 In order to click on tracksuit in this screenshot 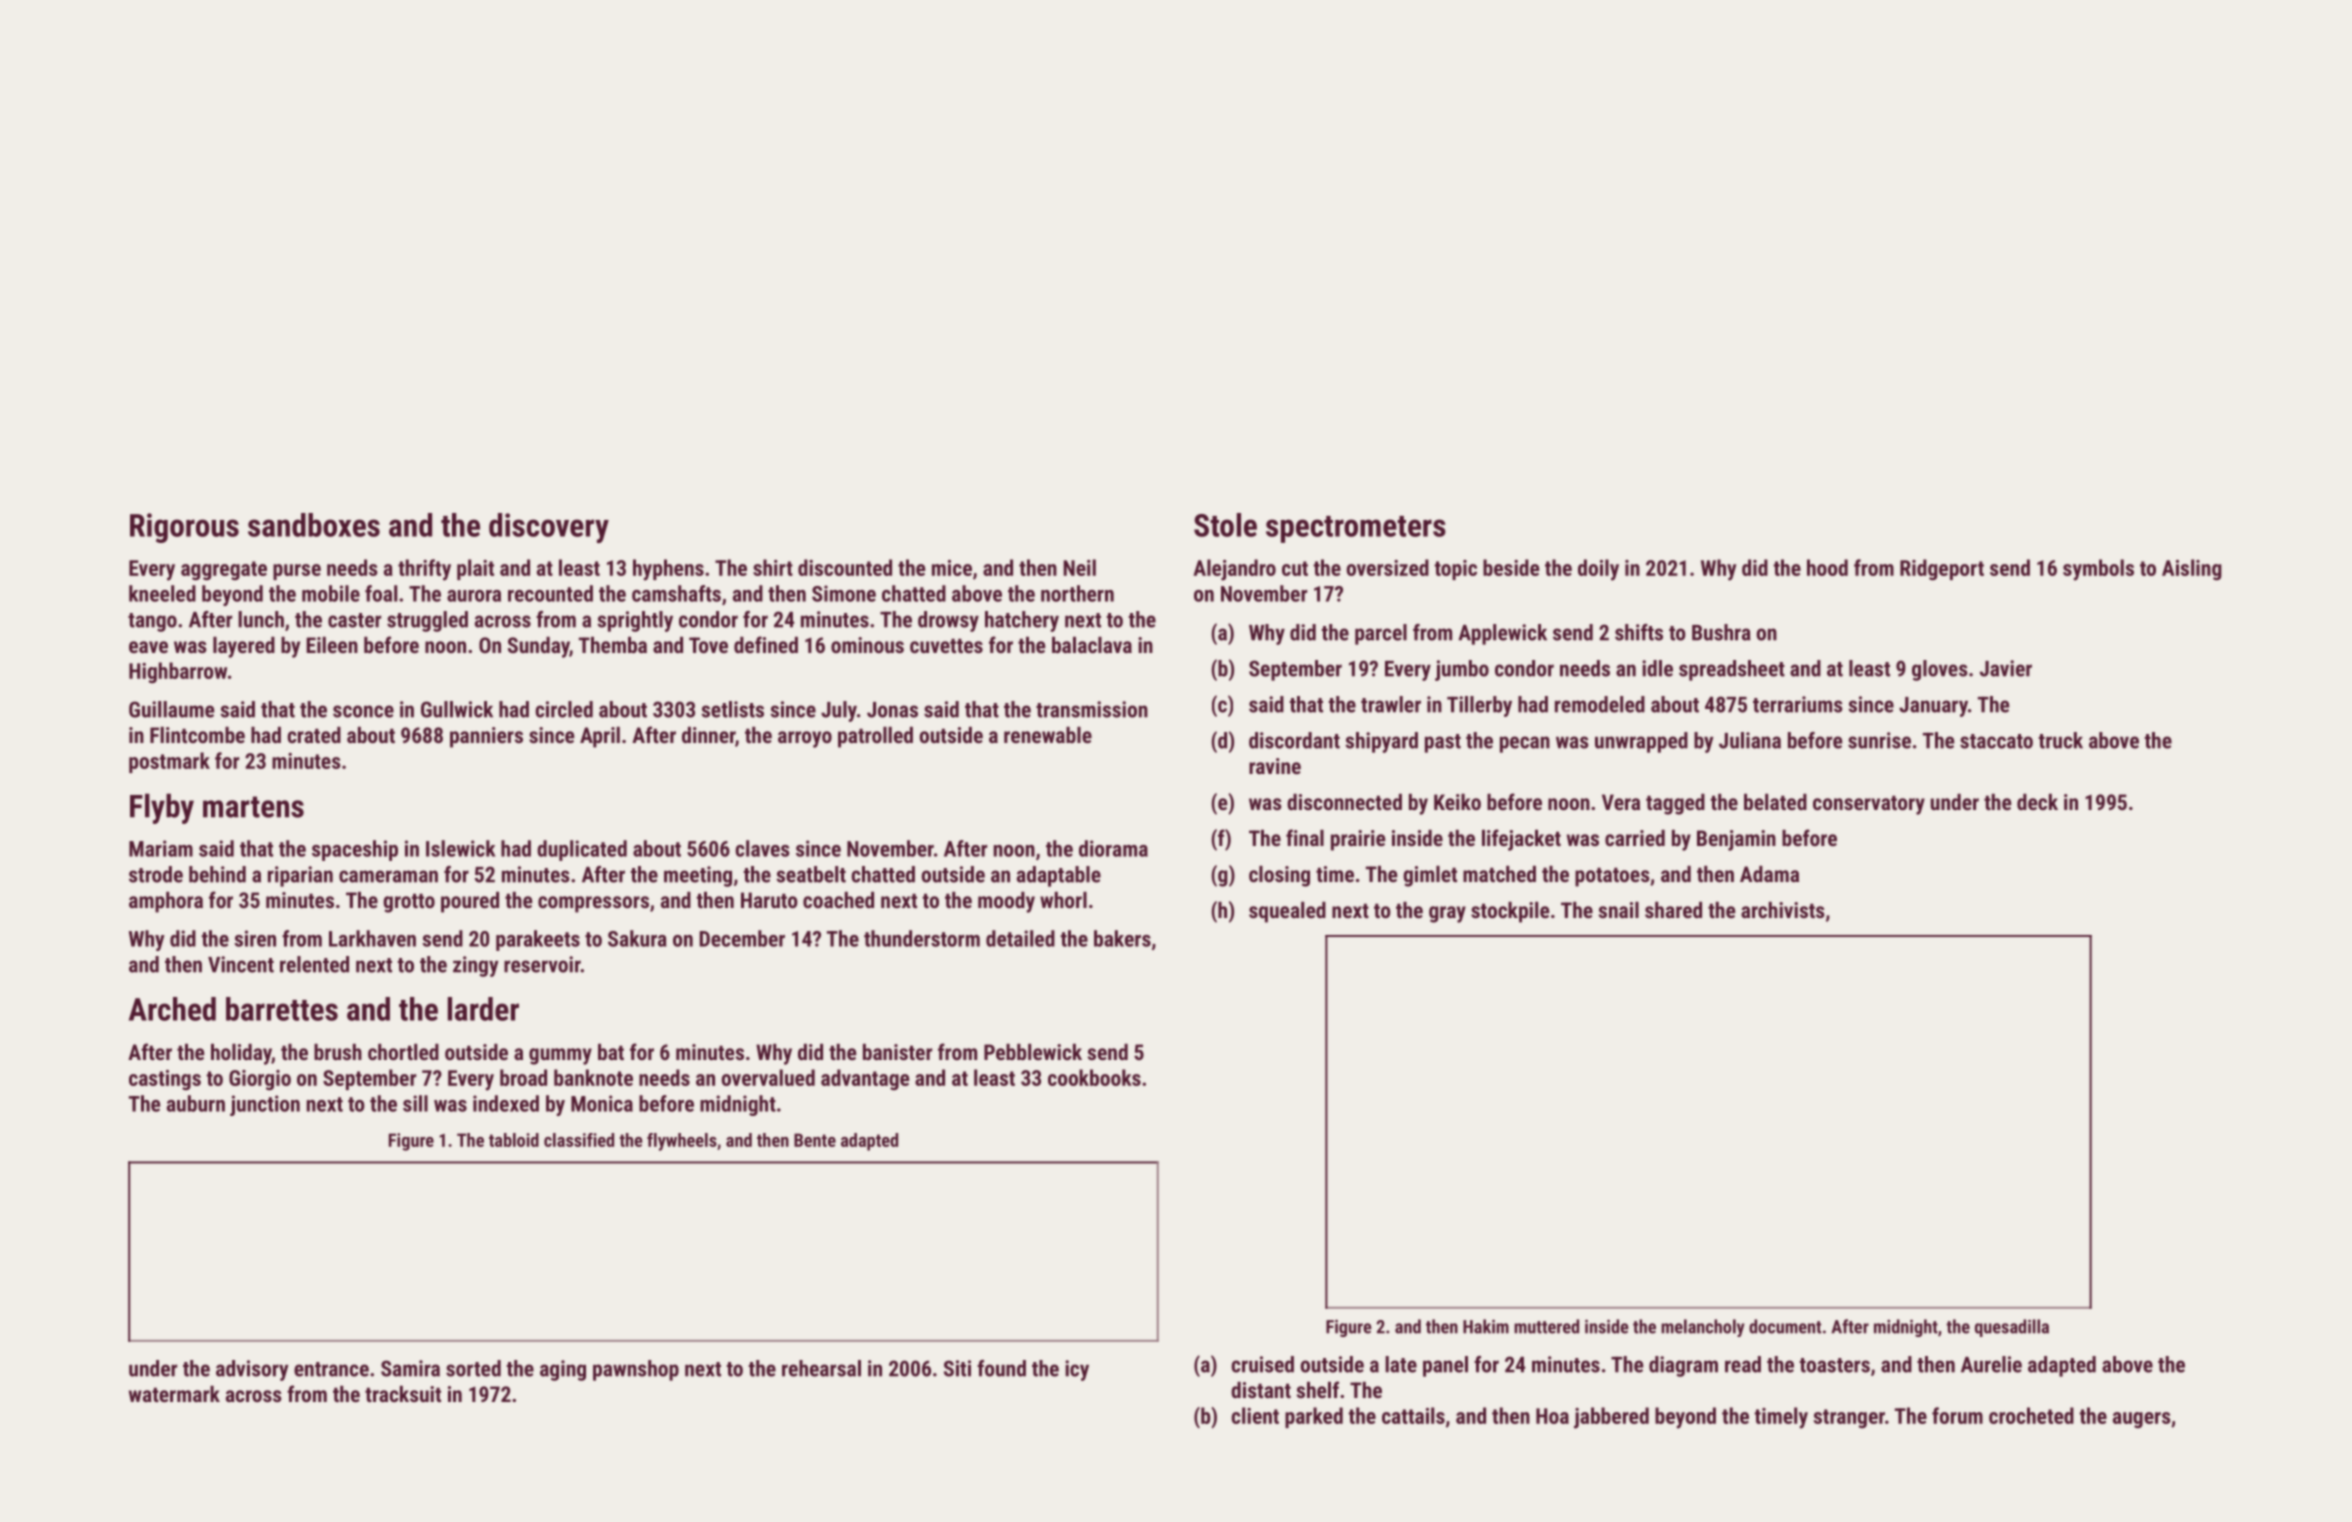, I will do `click(403, 1394)`.
